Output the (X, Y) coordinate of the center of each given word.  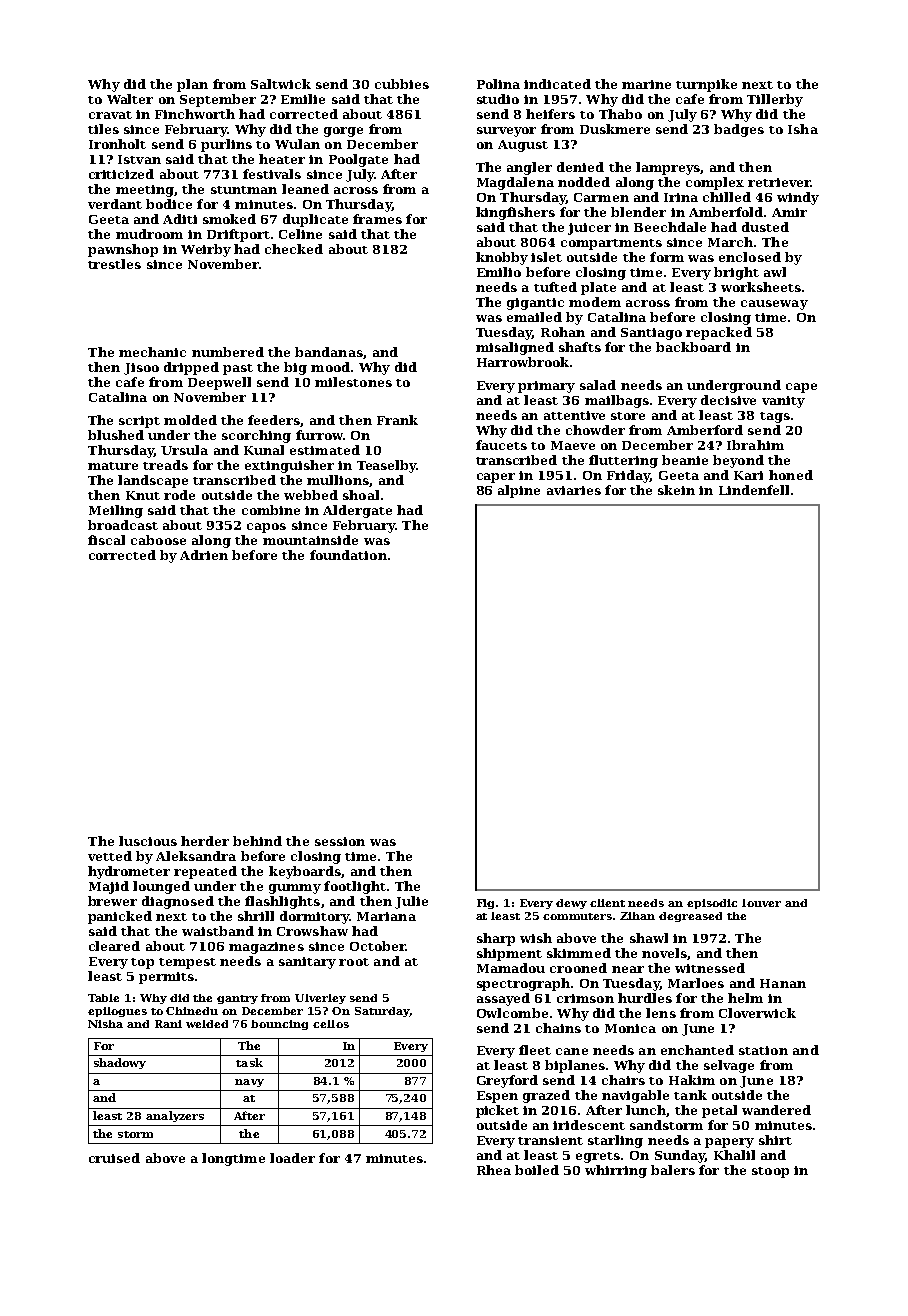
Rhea (494, 1170)
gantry (237, 999)
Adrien (204, 555)
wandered (776, 1110)
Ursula (184, 450)
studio (498, 99)
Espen (497, 1097)
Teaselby (387, 466)
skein (676, 490)
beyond (738, 461)
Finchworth (195, 114)
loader (292, 1158)
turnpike (706, 85)
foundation (348, 555)
